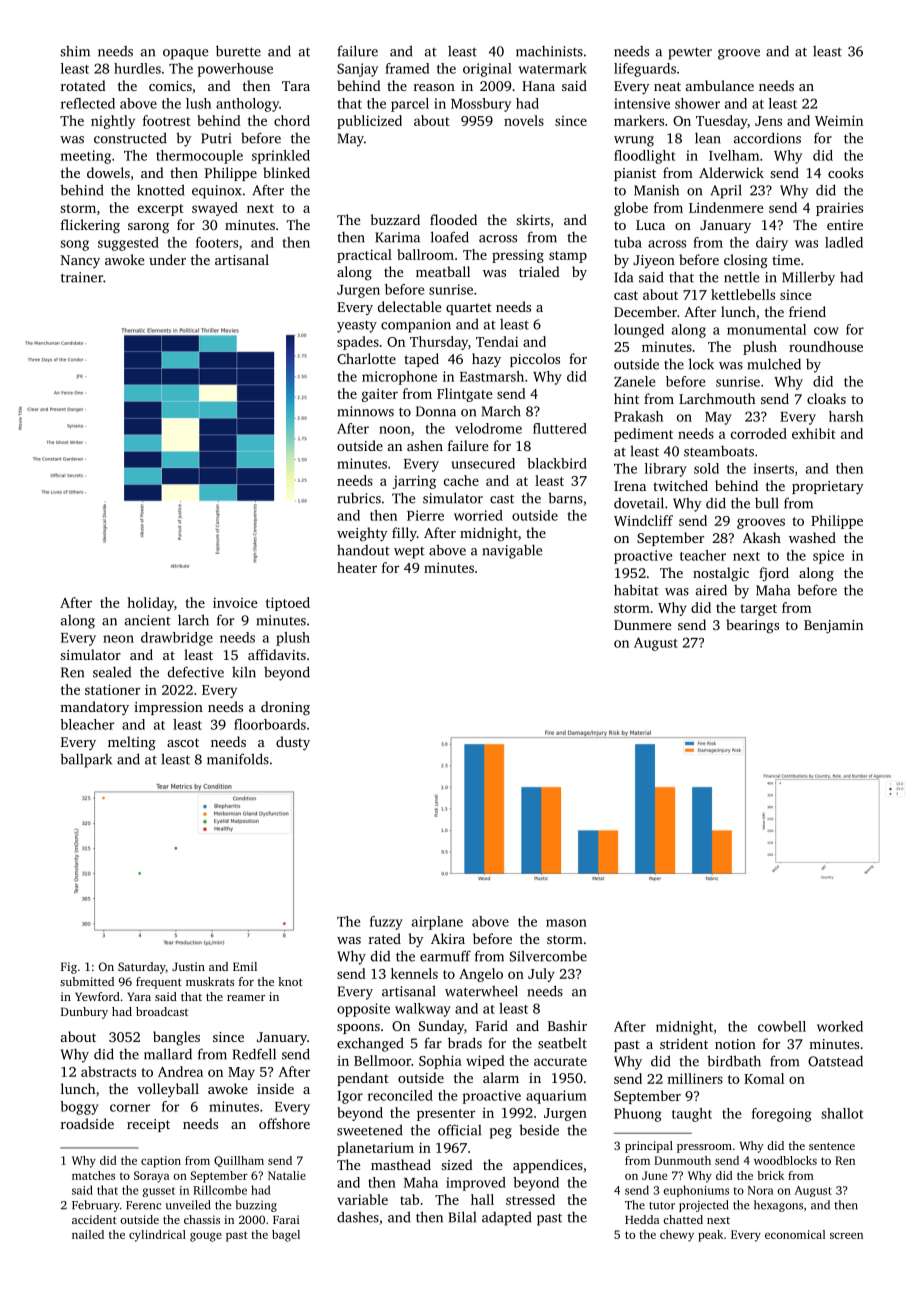 The width and height of the screenshot is (924, 1308). Describe the element at coordinates (421, 360) in the screenshot. I see `taped` at that location.
